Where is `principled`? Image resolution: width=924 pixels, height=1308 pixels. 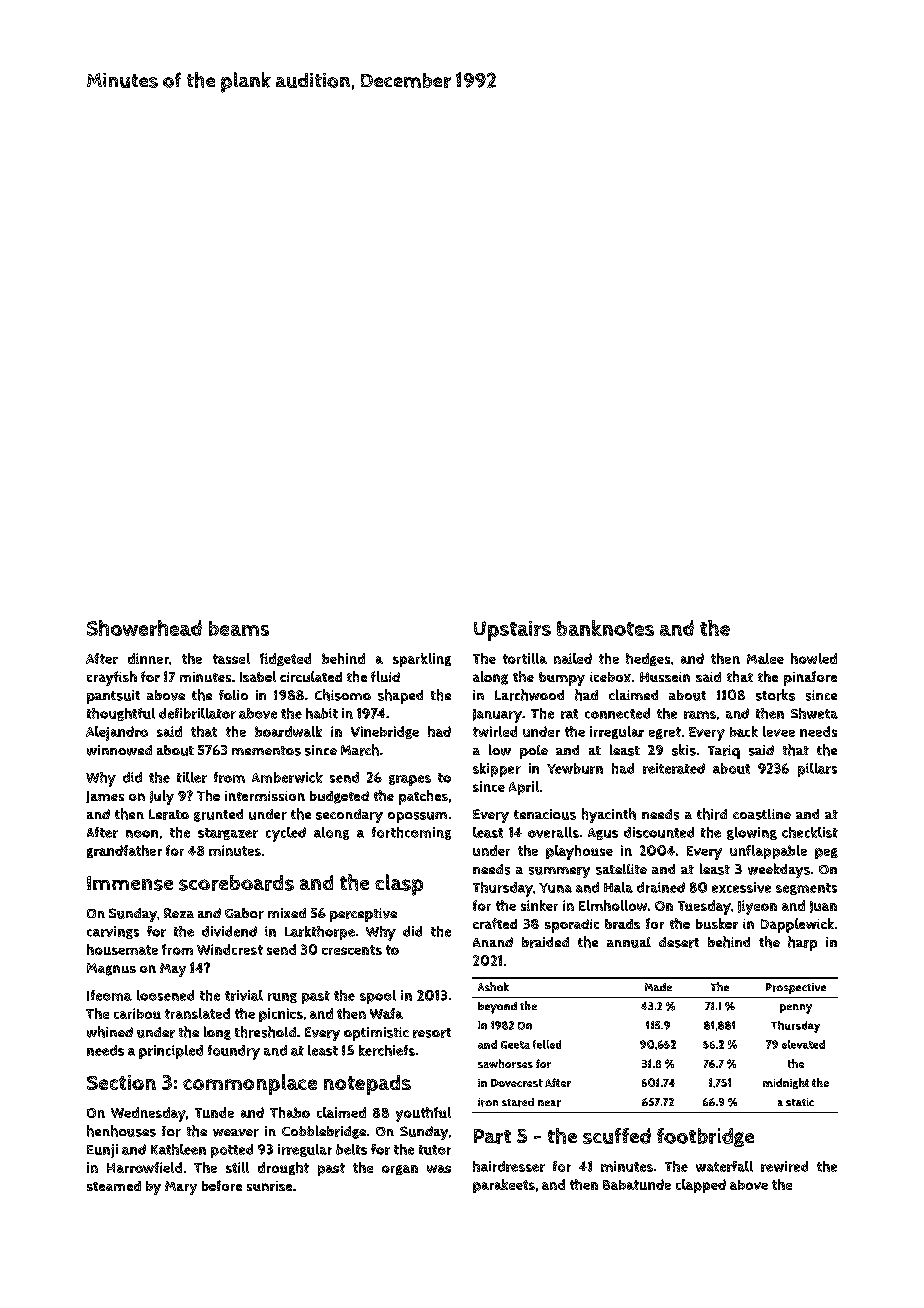
principled is located at coordinates (171, 1052).
